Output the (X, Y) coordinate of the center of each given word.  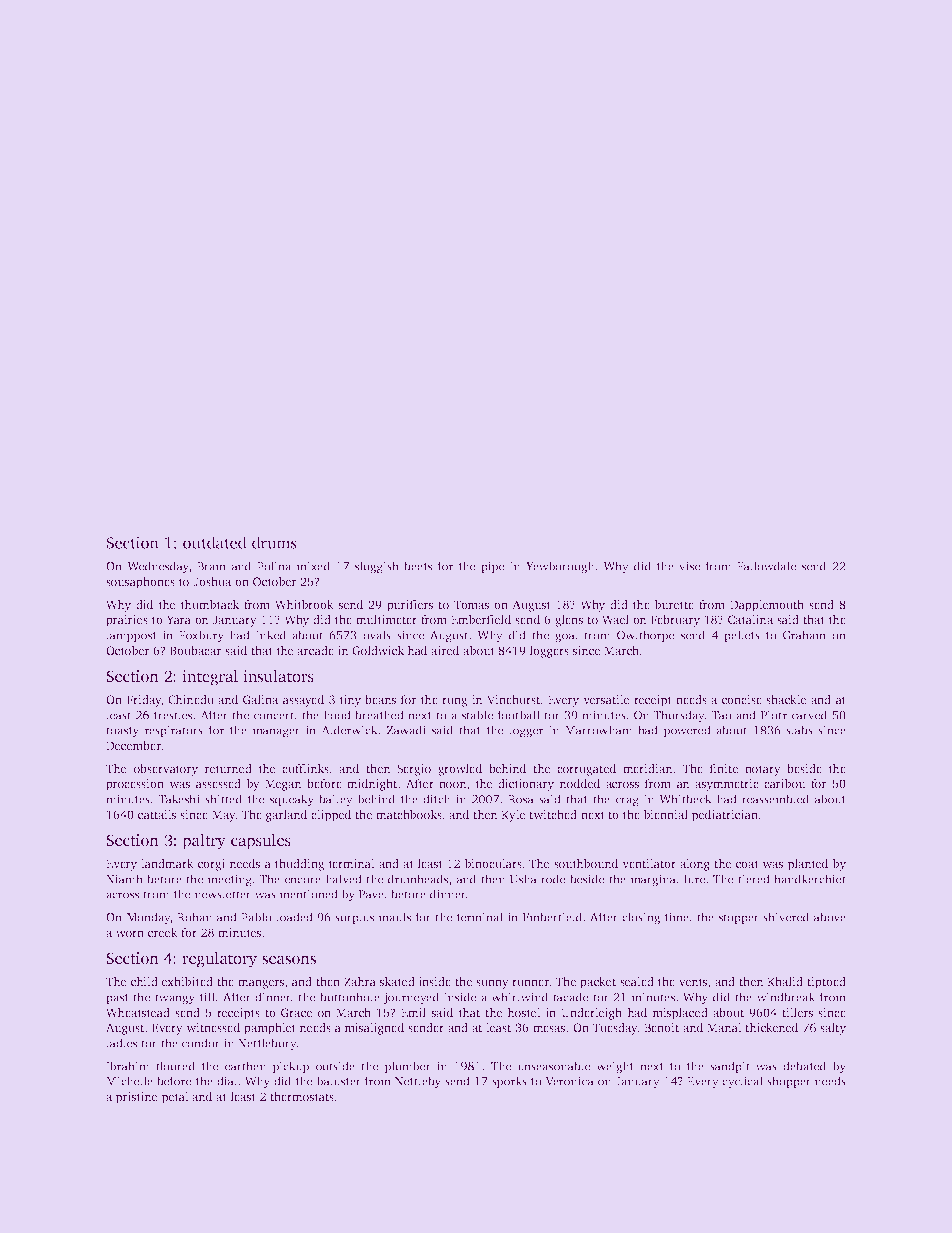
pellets (742, 636)
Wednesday (158, 567)
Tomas (471, 604)
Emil (414, 1012)
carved (809, 715)
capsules (261, 842)
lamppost (131, 636)
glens (569, 621)
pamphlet (270, 1029)
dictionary (526, 785)
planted (808, 865)
